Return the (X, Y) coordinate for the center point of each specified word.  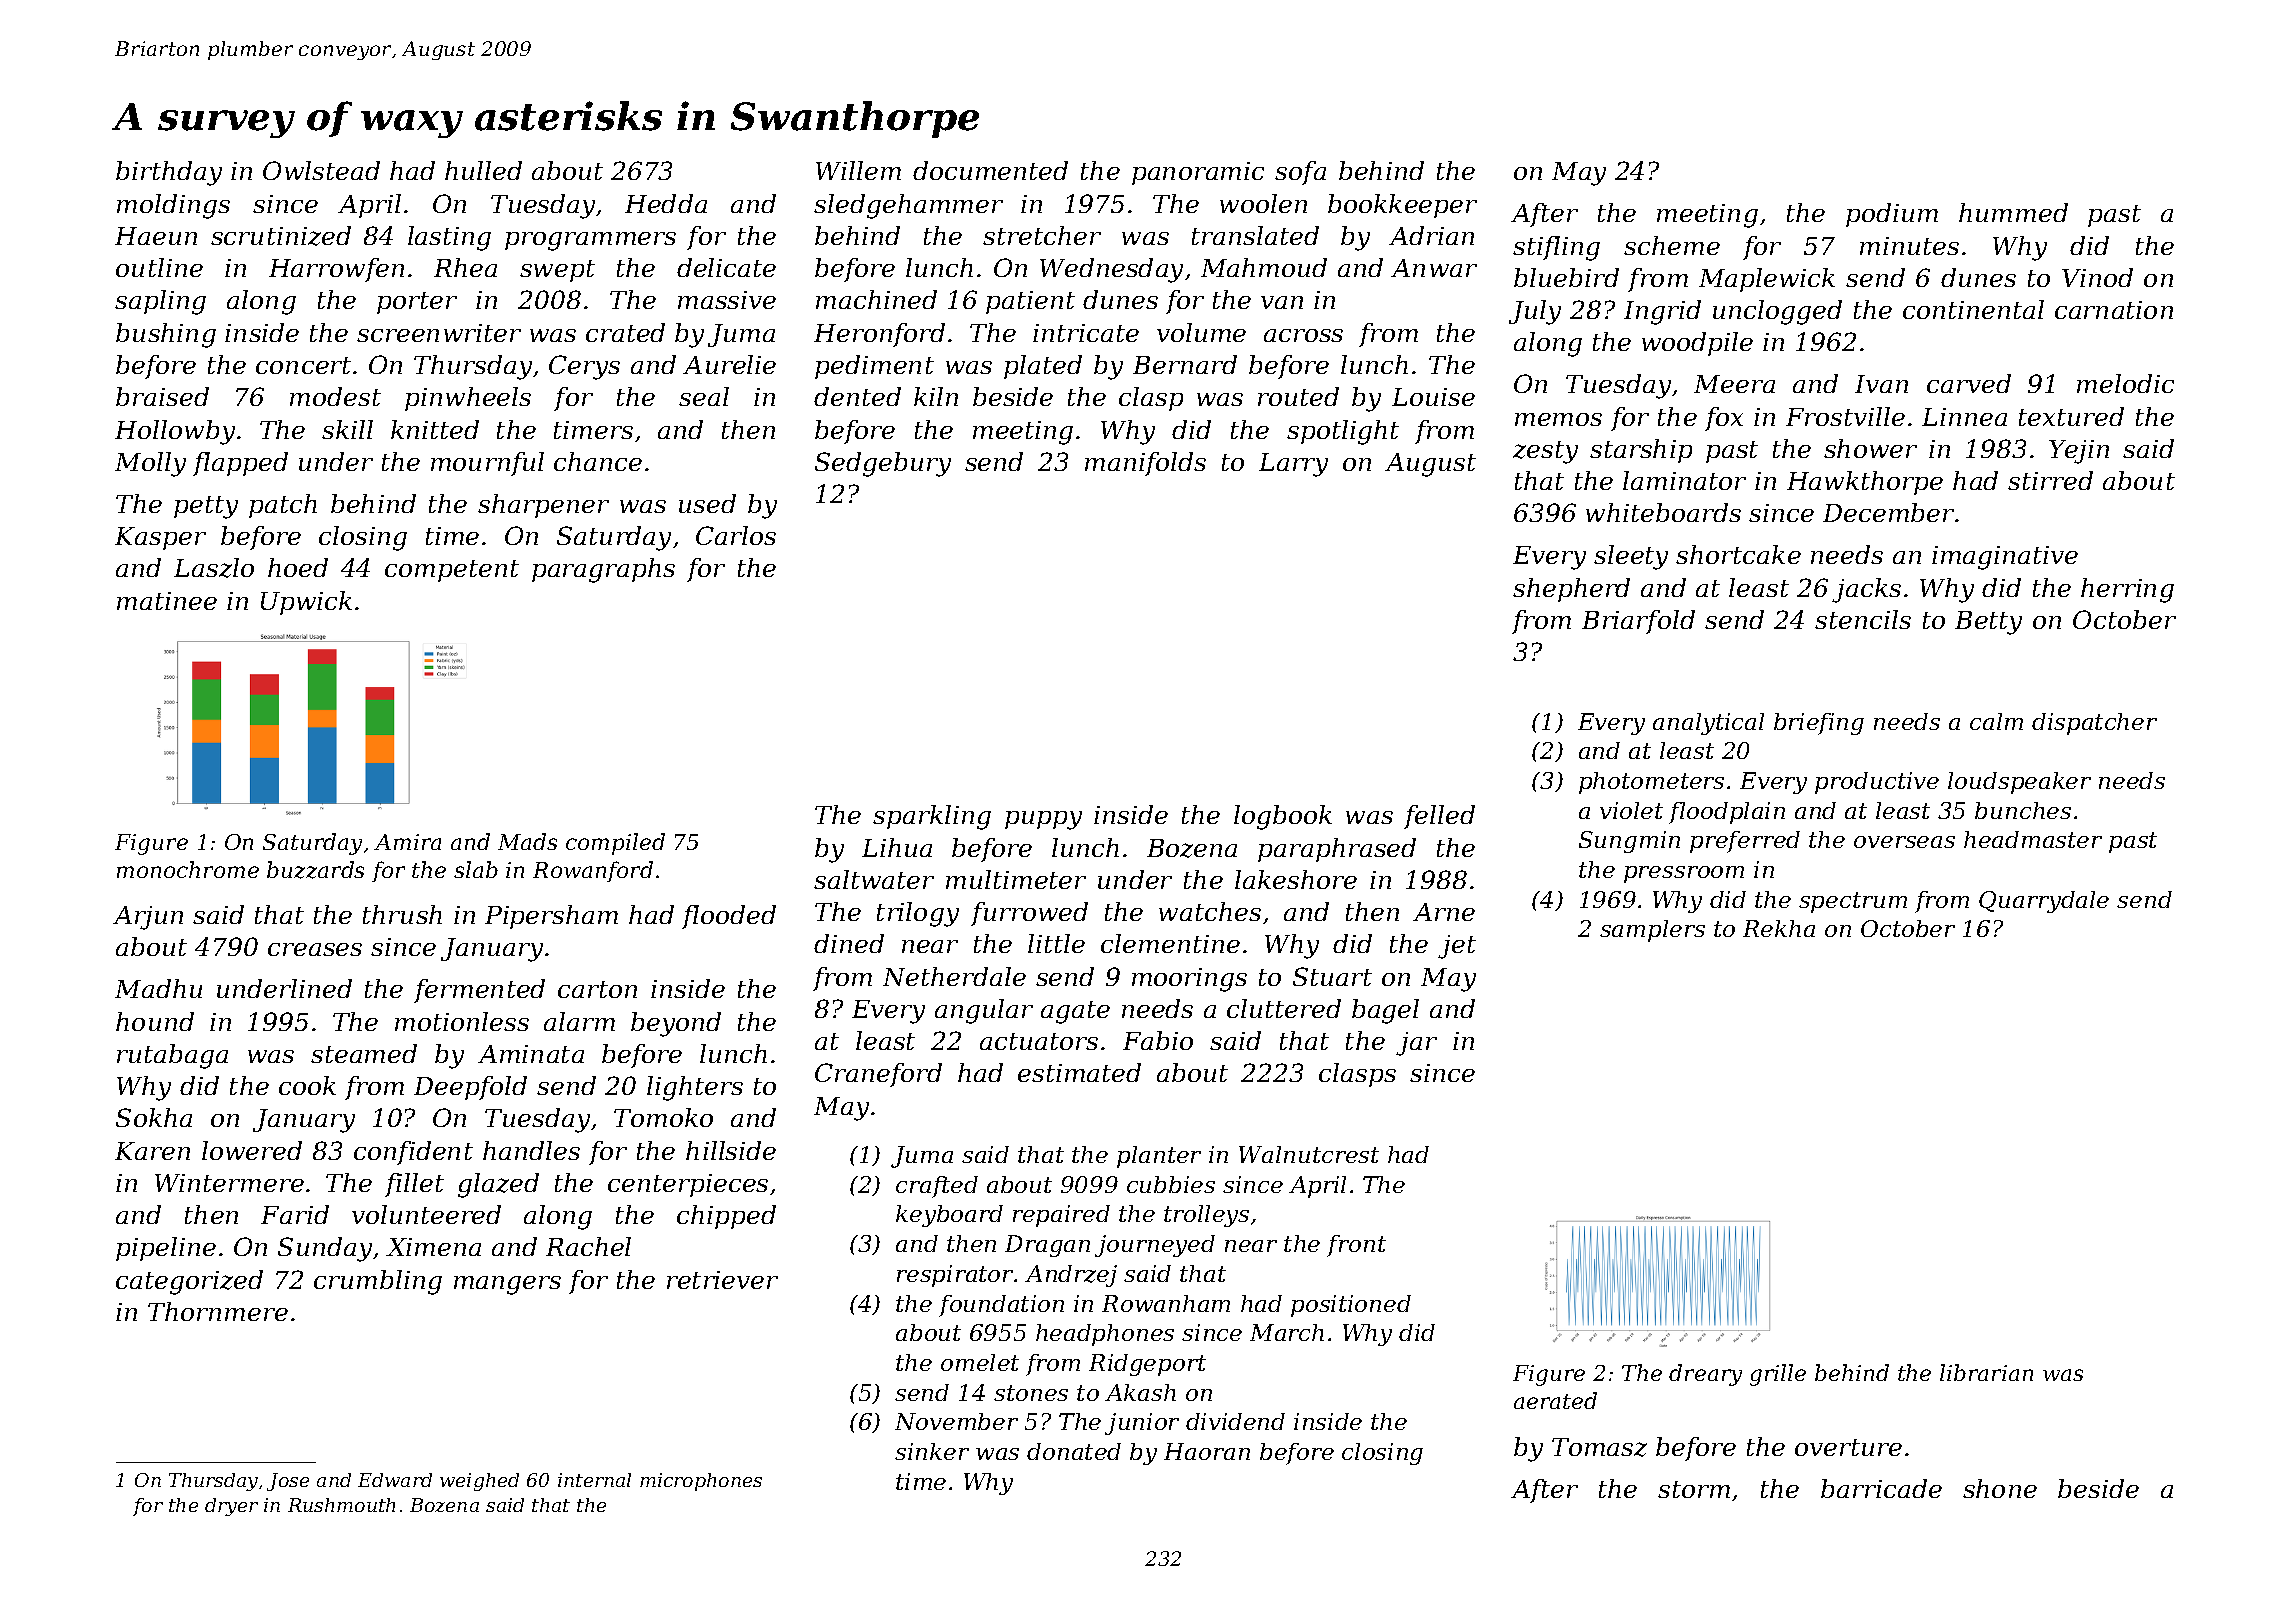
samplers (1652, 931)
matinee (167, 601)
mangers (507, 1285)
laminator (1684, 480)
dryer (231, 1507)
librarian (1986, 1372)
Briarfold (1638, 622)
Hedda (666, 203)
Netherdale (954, 976)
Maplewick (1767, 280)
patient (1030, 302)
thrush (402, 914)
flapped (240, 464)
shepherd (1571, 590)
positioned (1351, 1306)
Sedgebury (883, 464)
